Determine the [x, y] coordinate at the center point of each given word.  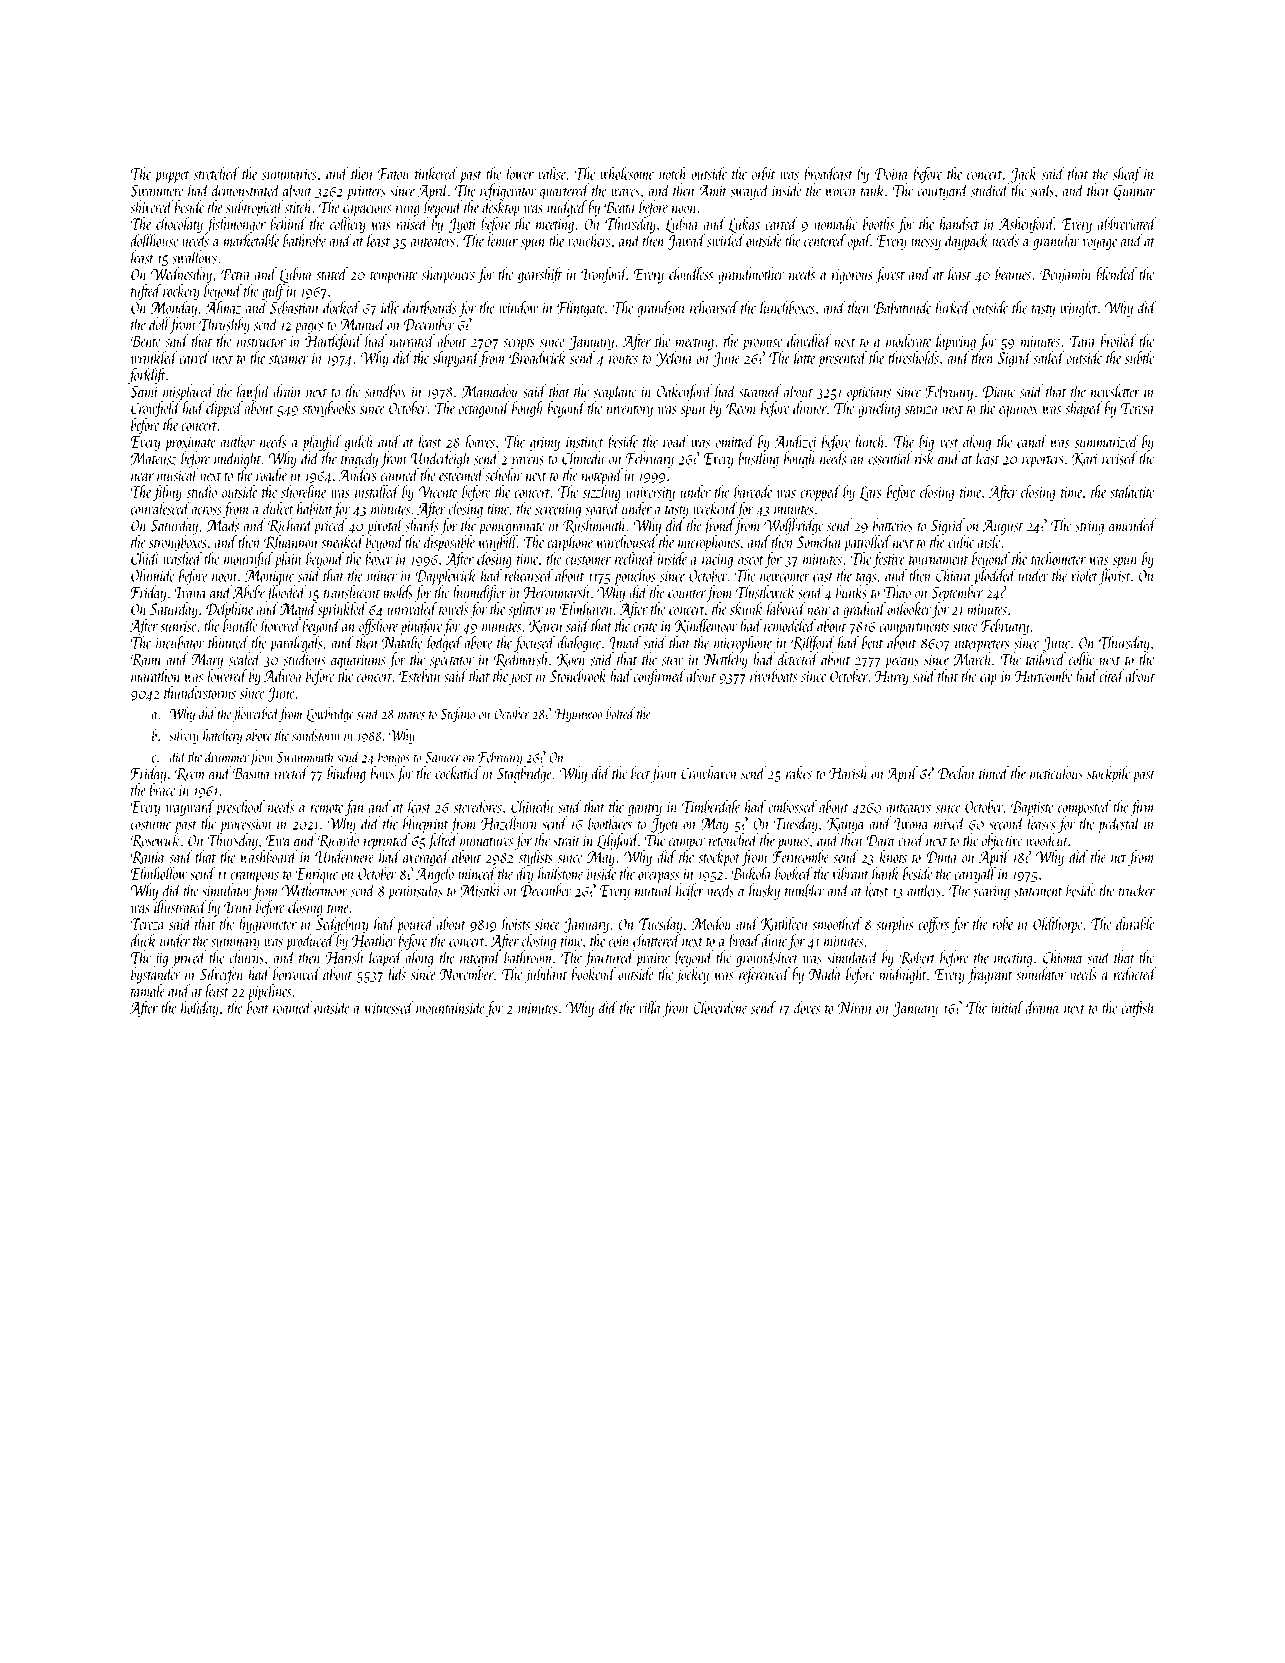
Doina [892, 174]
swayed [750, 191]
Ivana [190, 593]
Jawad [687, 241]
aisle [989, 542]
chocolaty [179, 225]
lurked [953, 307]
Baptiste [1032, 809]
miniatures [486, 841]
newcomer [785, 577]
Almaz [223, 307]
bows [382, 773]
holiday [200, 1008]
